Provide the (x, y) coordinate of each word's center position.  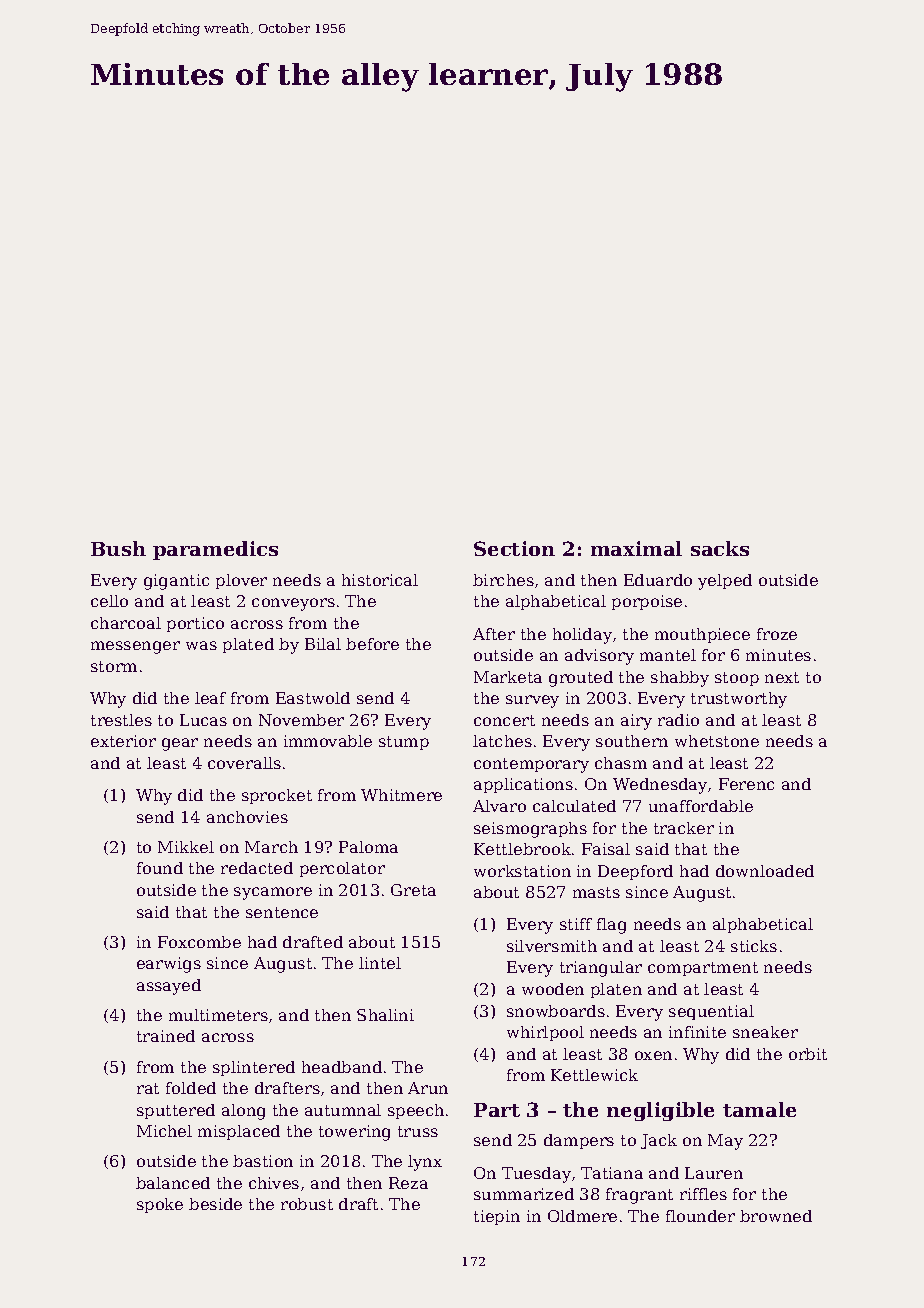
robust (307, 1204)
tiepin (497, 1217)
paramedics (215, 550)
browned (776, 1216)
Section (514, 548)
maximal (636, 548)
